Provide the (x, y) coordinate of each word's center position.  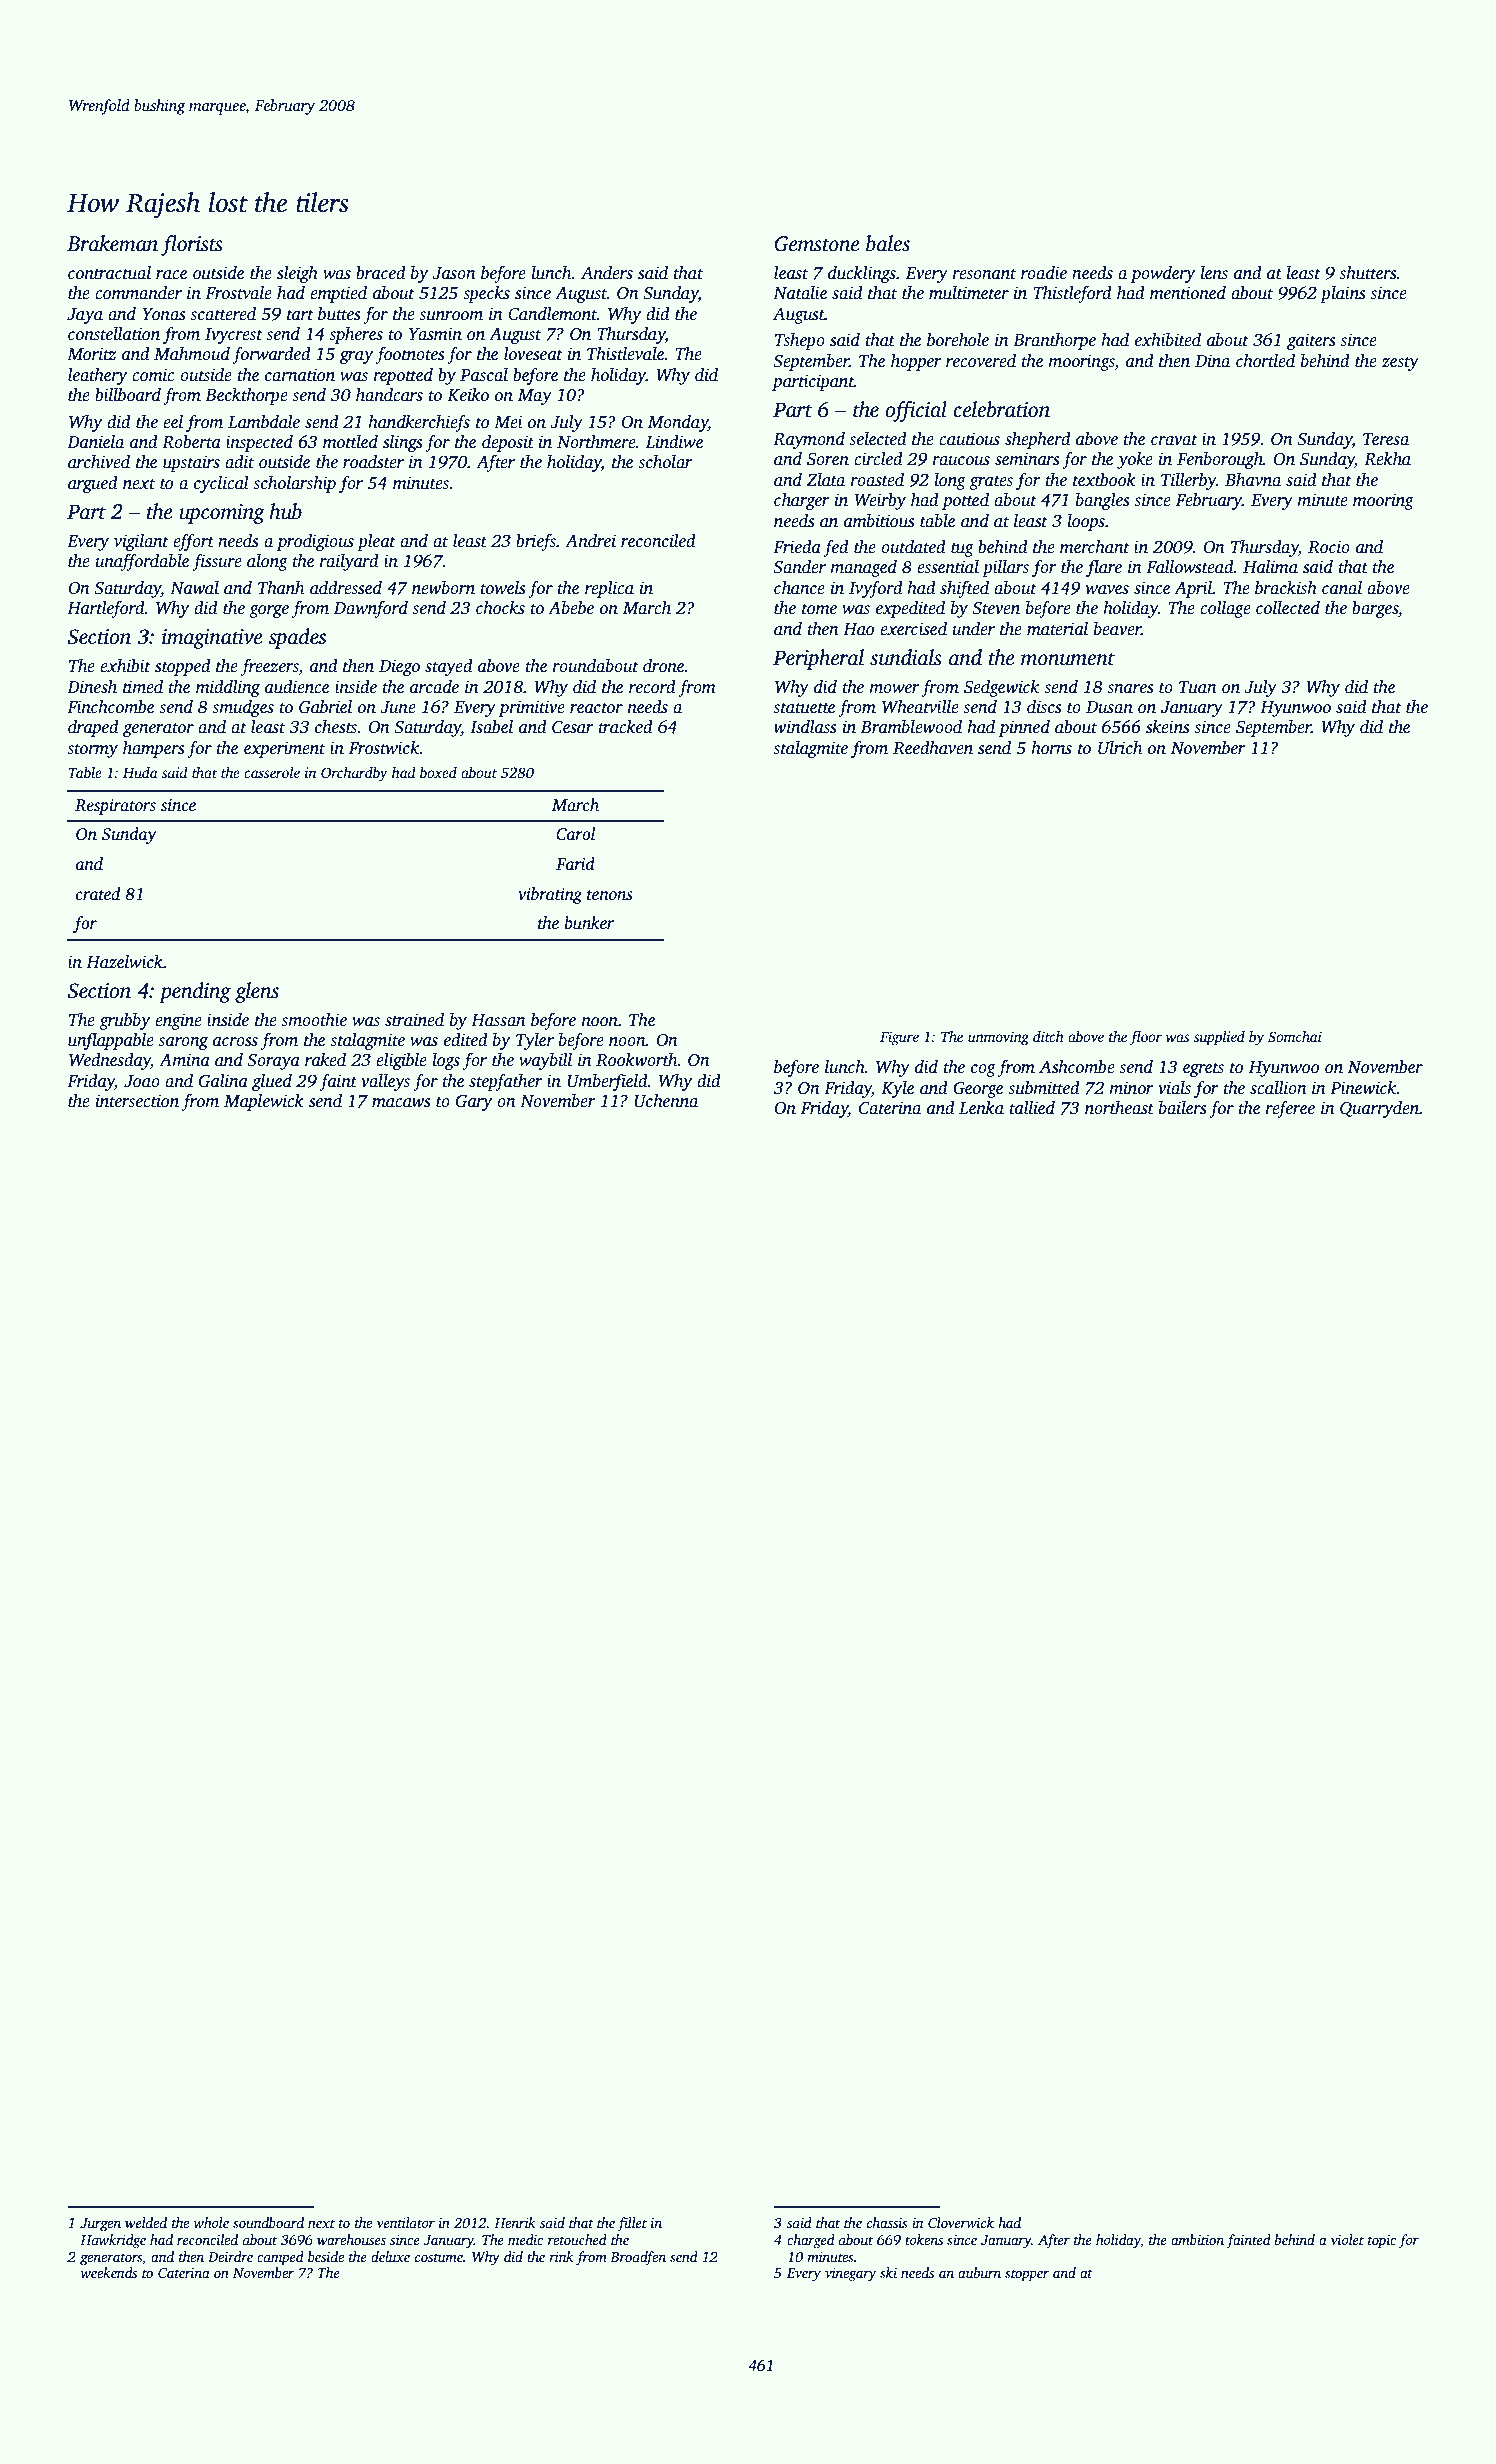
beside (326, 2256)
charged (811, 2241)
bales (888, 243)
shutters (1367, 273)
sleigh (297, 274)
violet (1347, 2239)
